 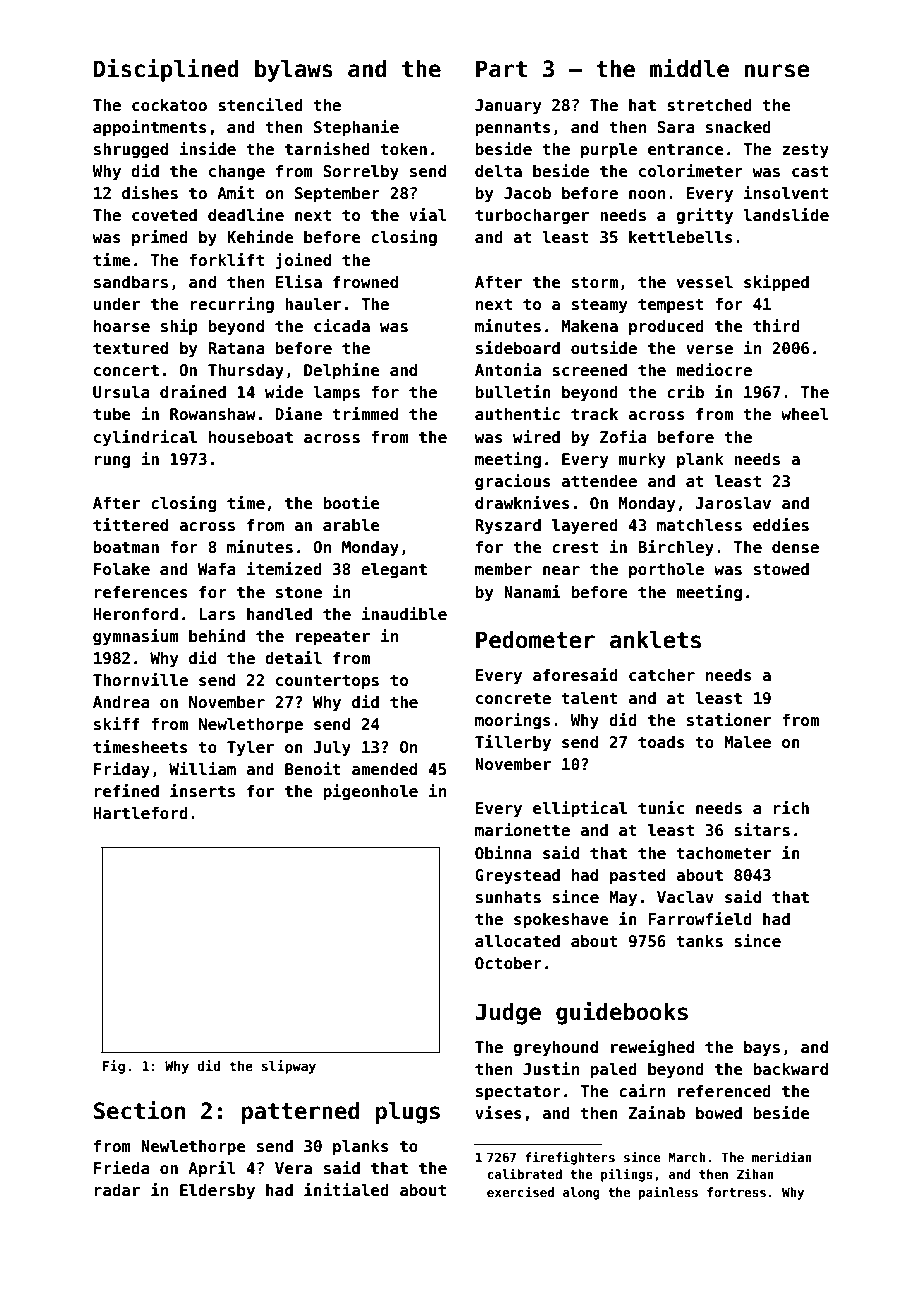 What do you see at coordinates (131, 150) in the page?
I see `shrugged` at bounding box center [131, 150].
